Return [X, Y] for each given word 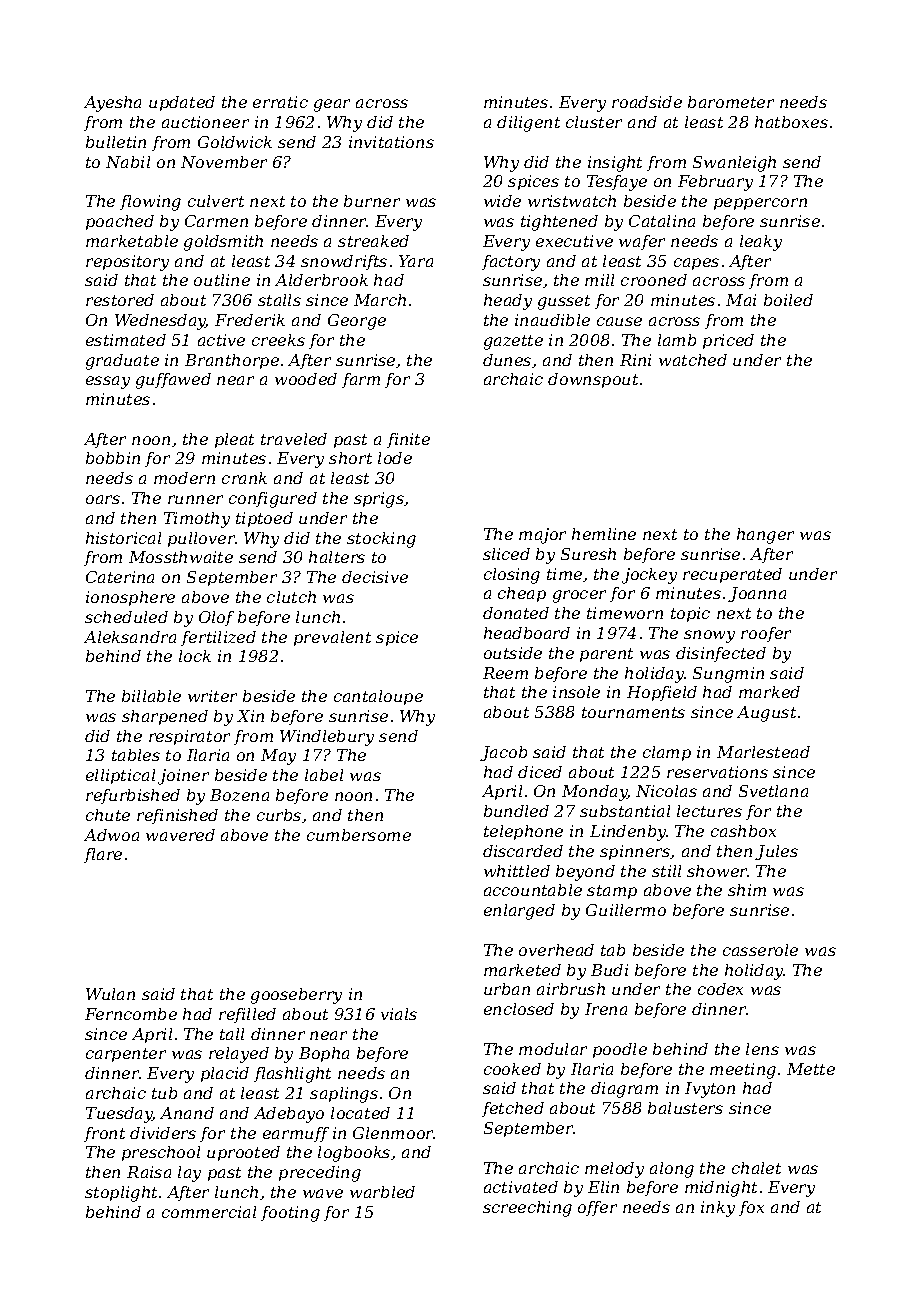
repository [127, 263]
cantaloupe [378, 697]
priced [728, 341]
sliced [506, 554]
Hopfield [662, 693]
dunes [507, 360]
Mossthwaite [181, 557]
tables [136, 755]
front [104, 1134]
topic [690, 614]
